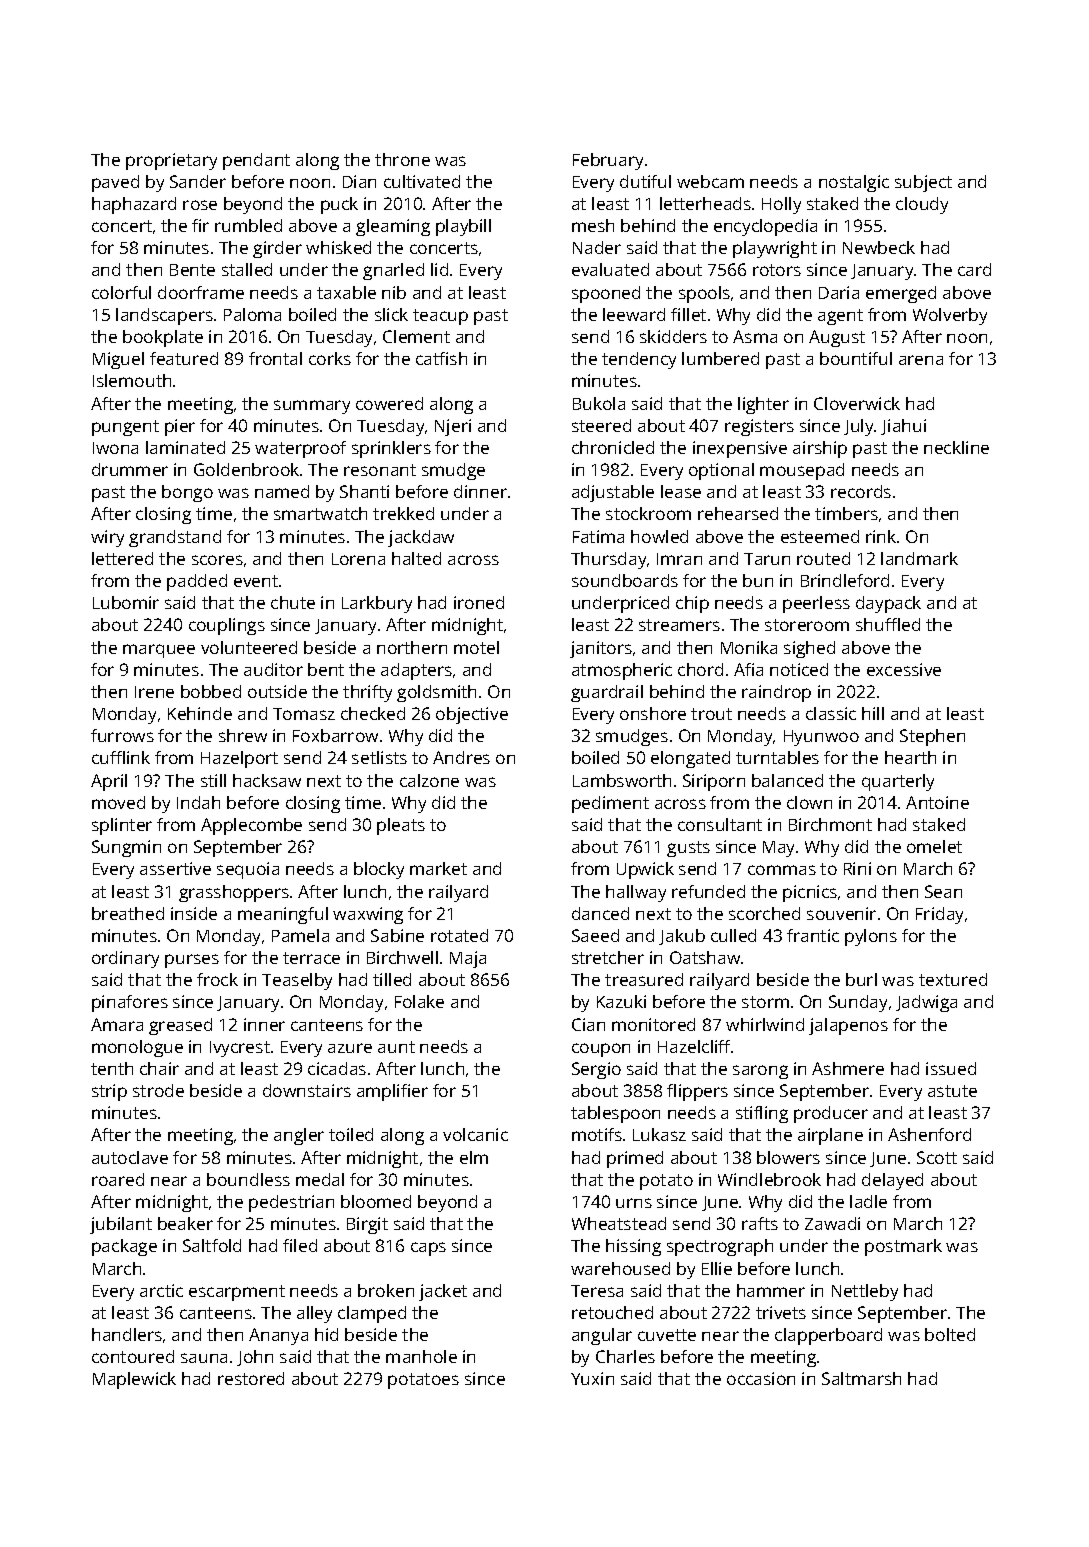  Describe the element at coordinates (246, 469) in the screenshot. I see `Goldenbrook` at that location.
